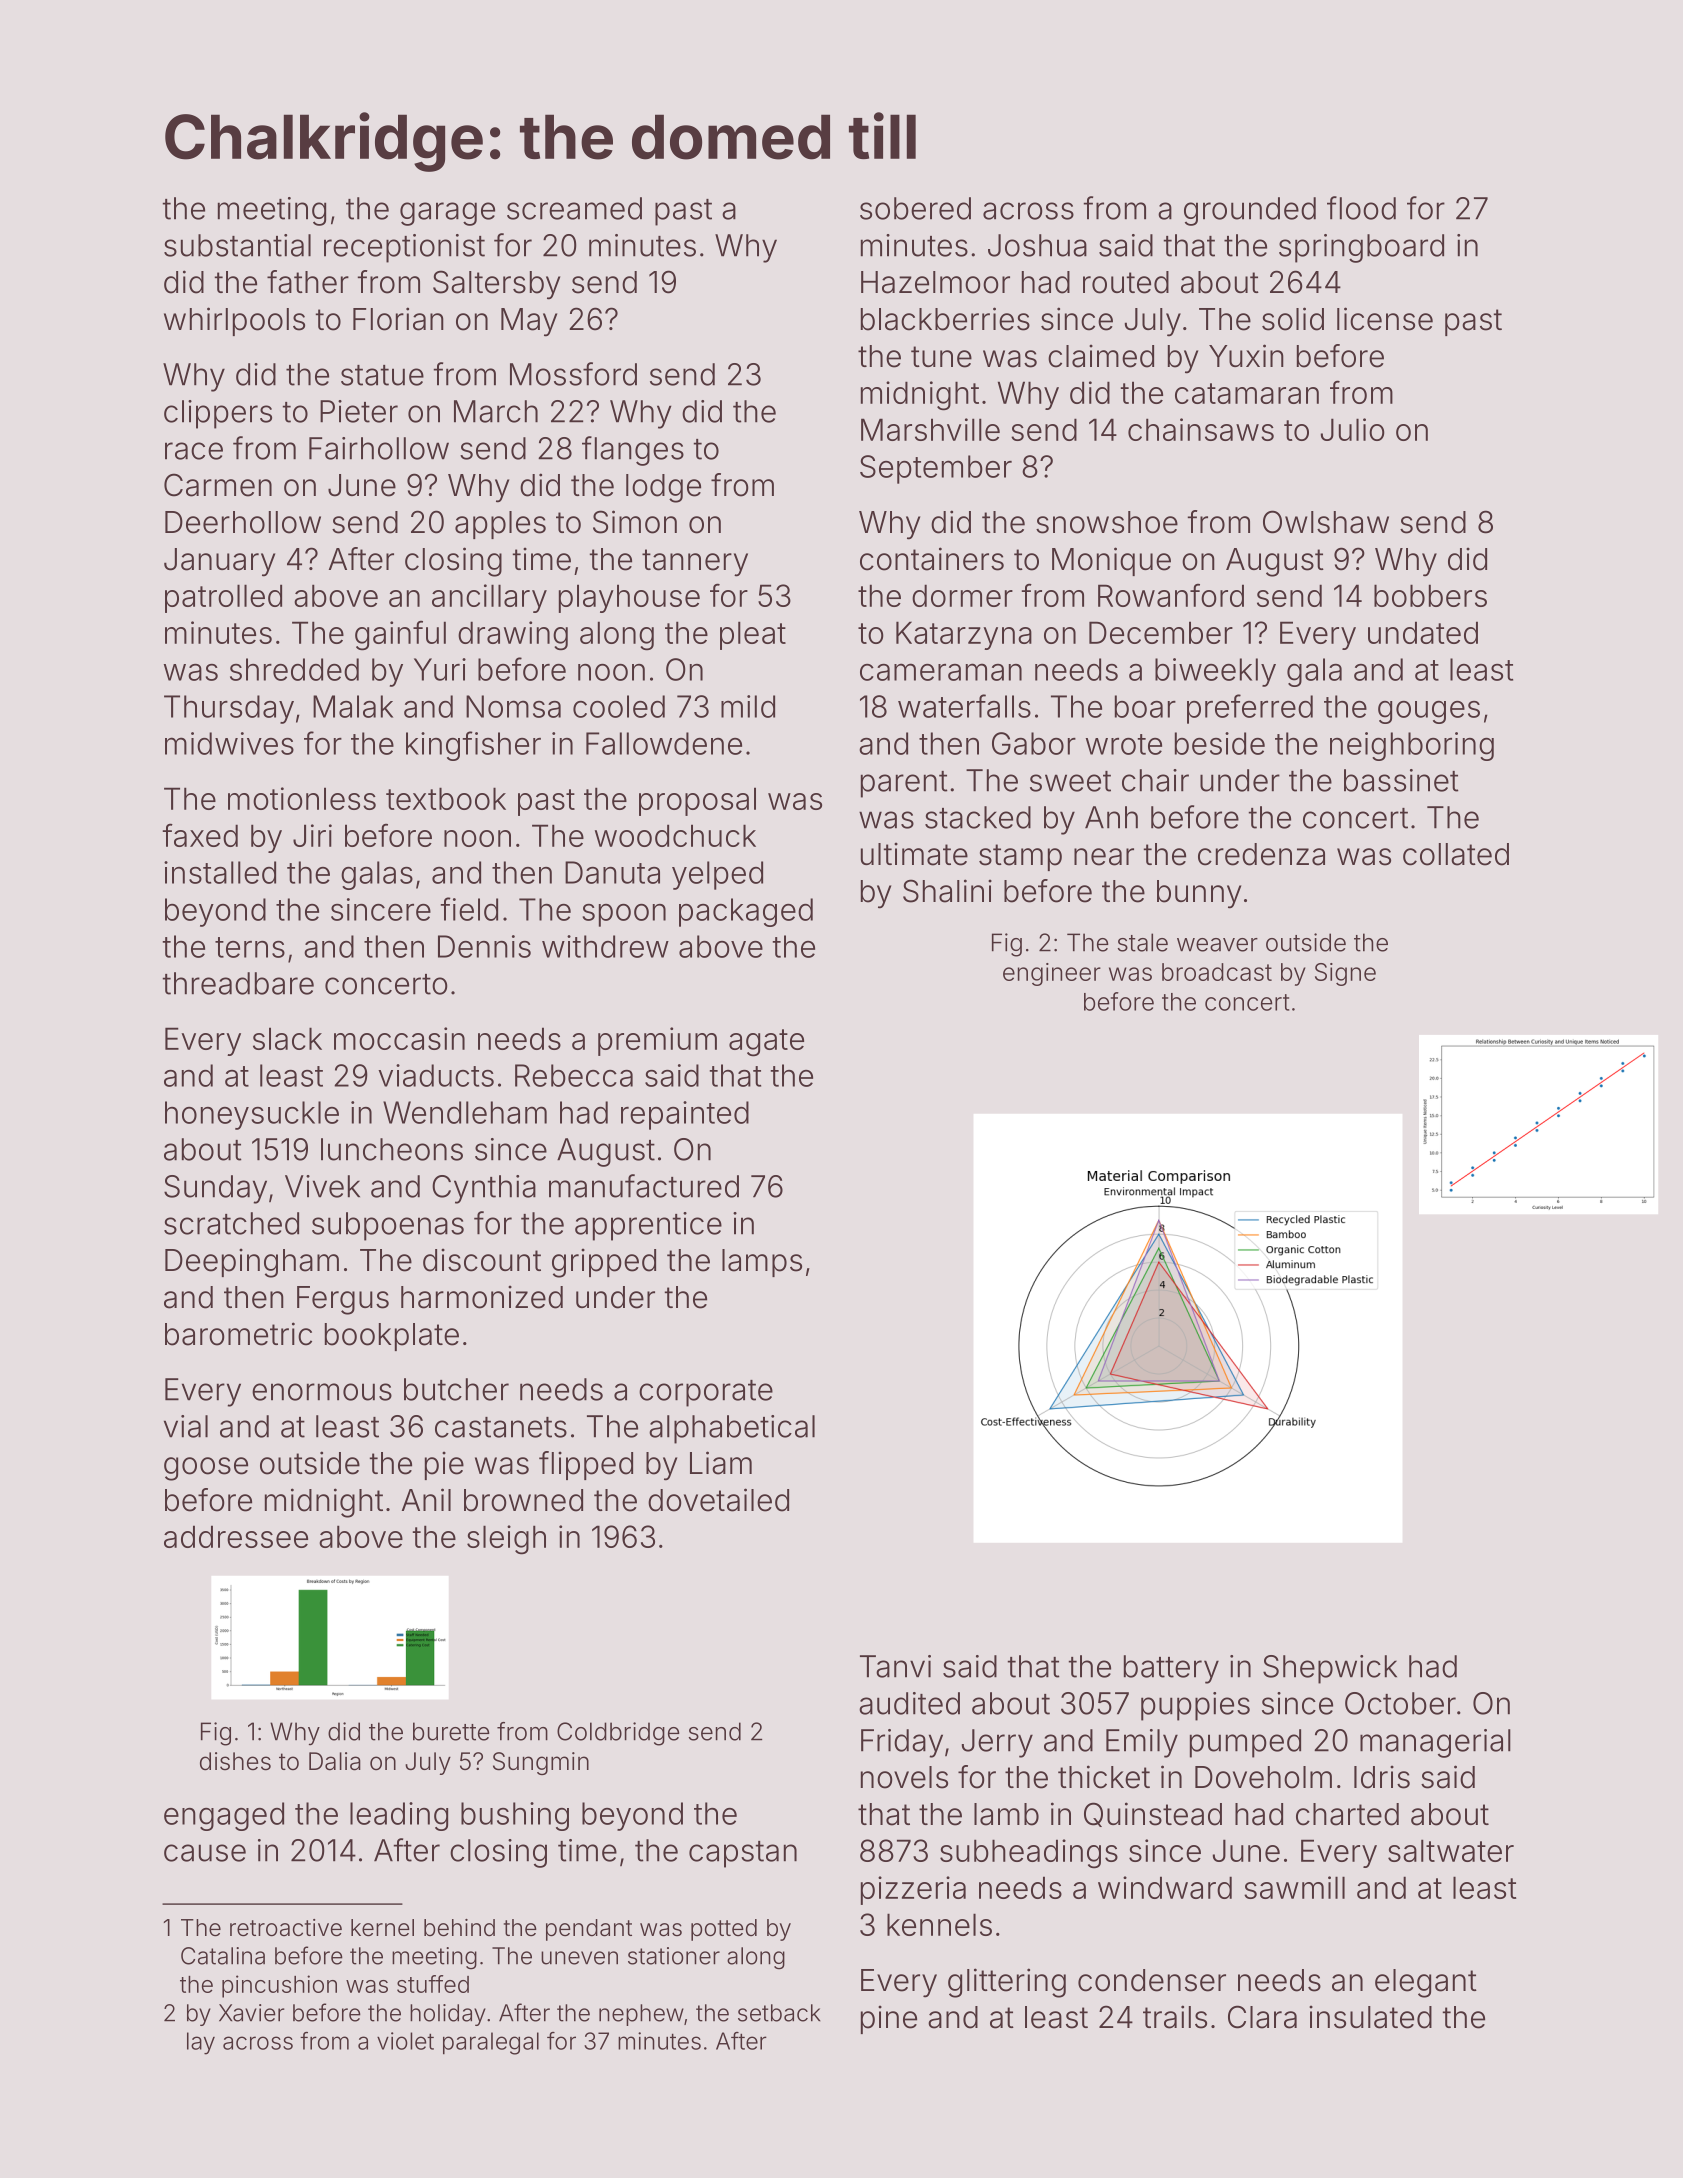 Image resolution: width=1683 pixels, height=2178 pixels. Describe the element at coordinates (1401, 780) in the page. I see `bassinet` at that location.
